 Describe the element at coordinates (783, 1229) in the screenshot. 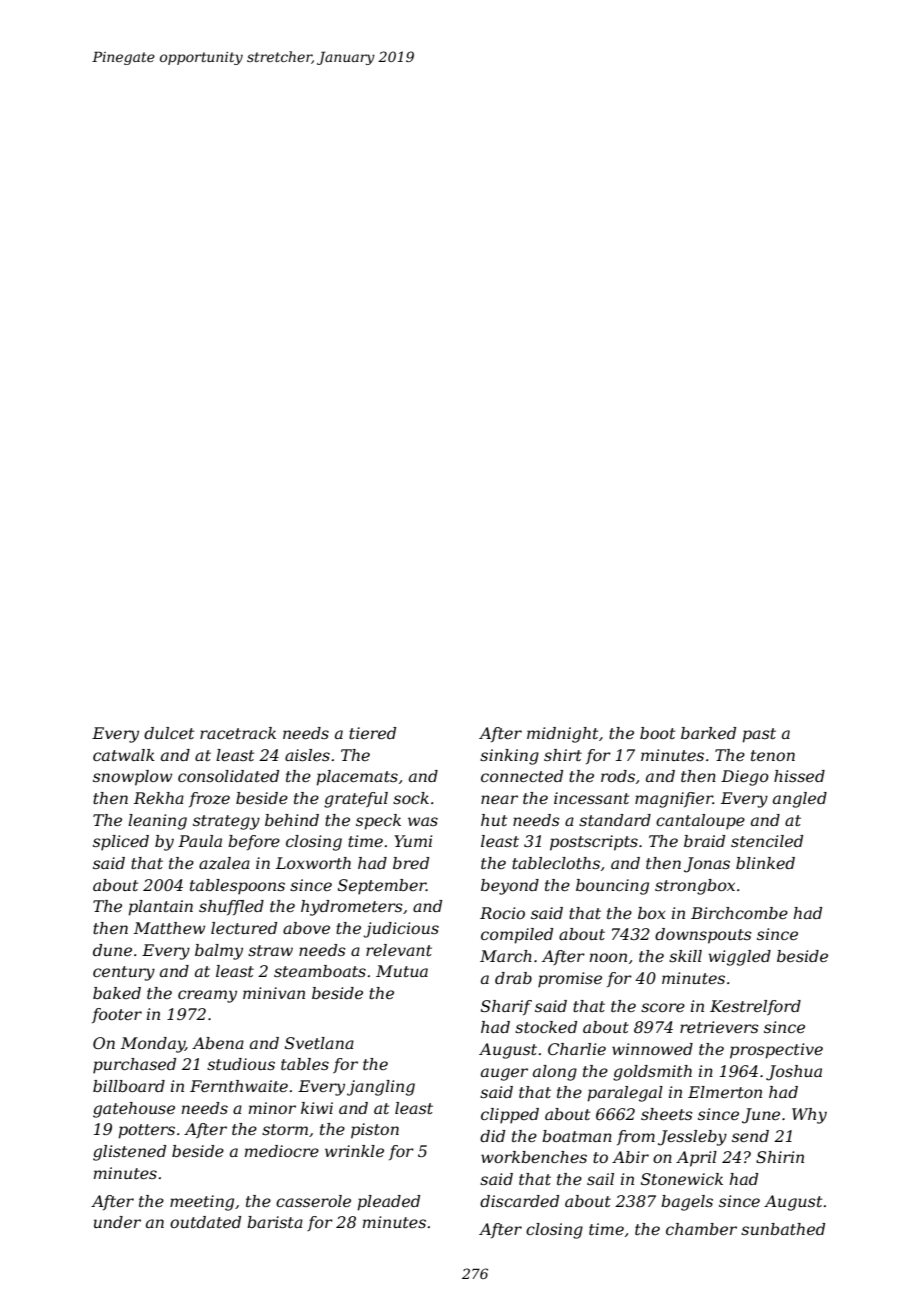

I see `sunbathed` at that location.
